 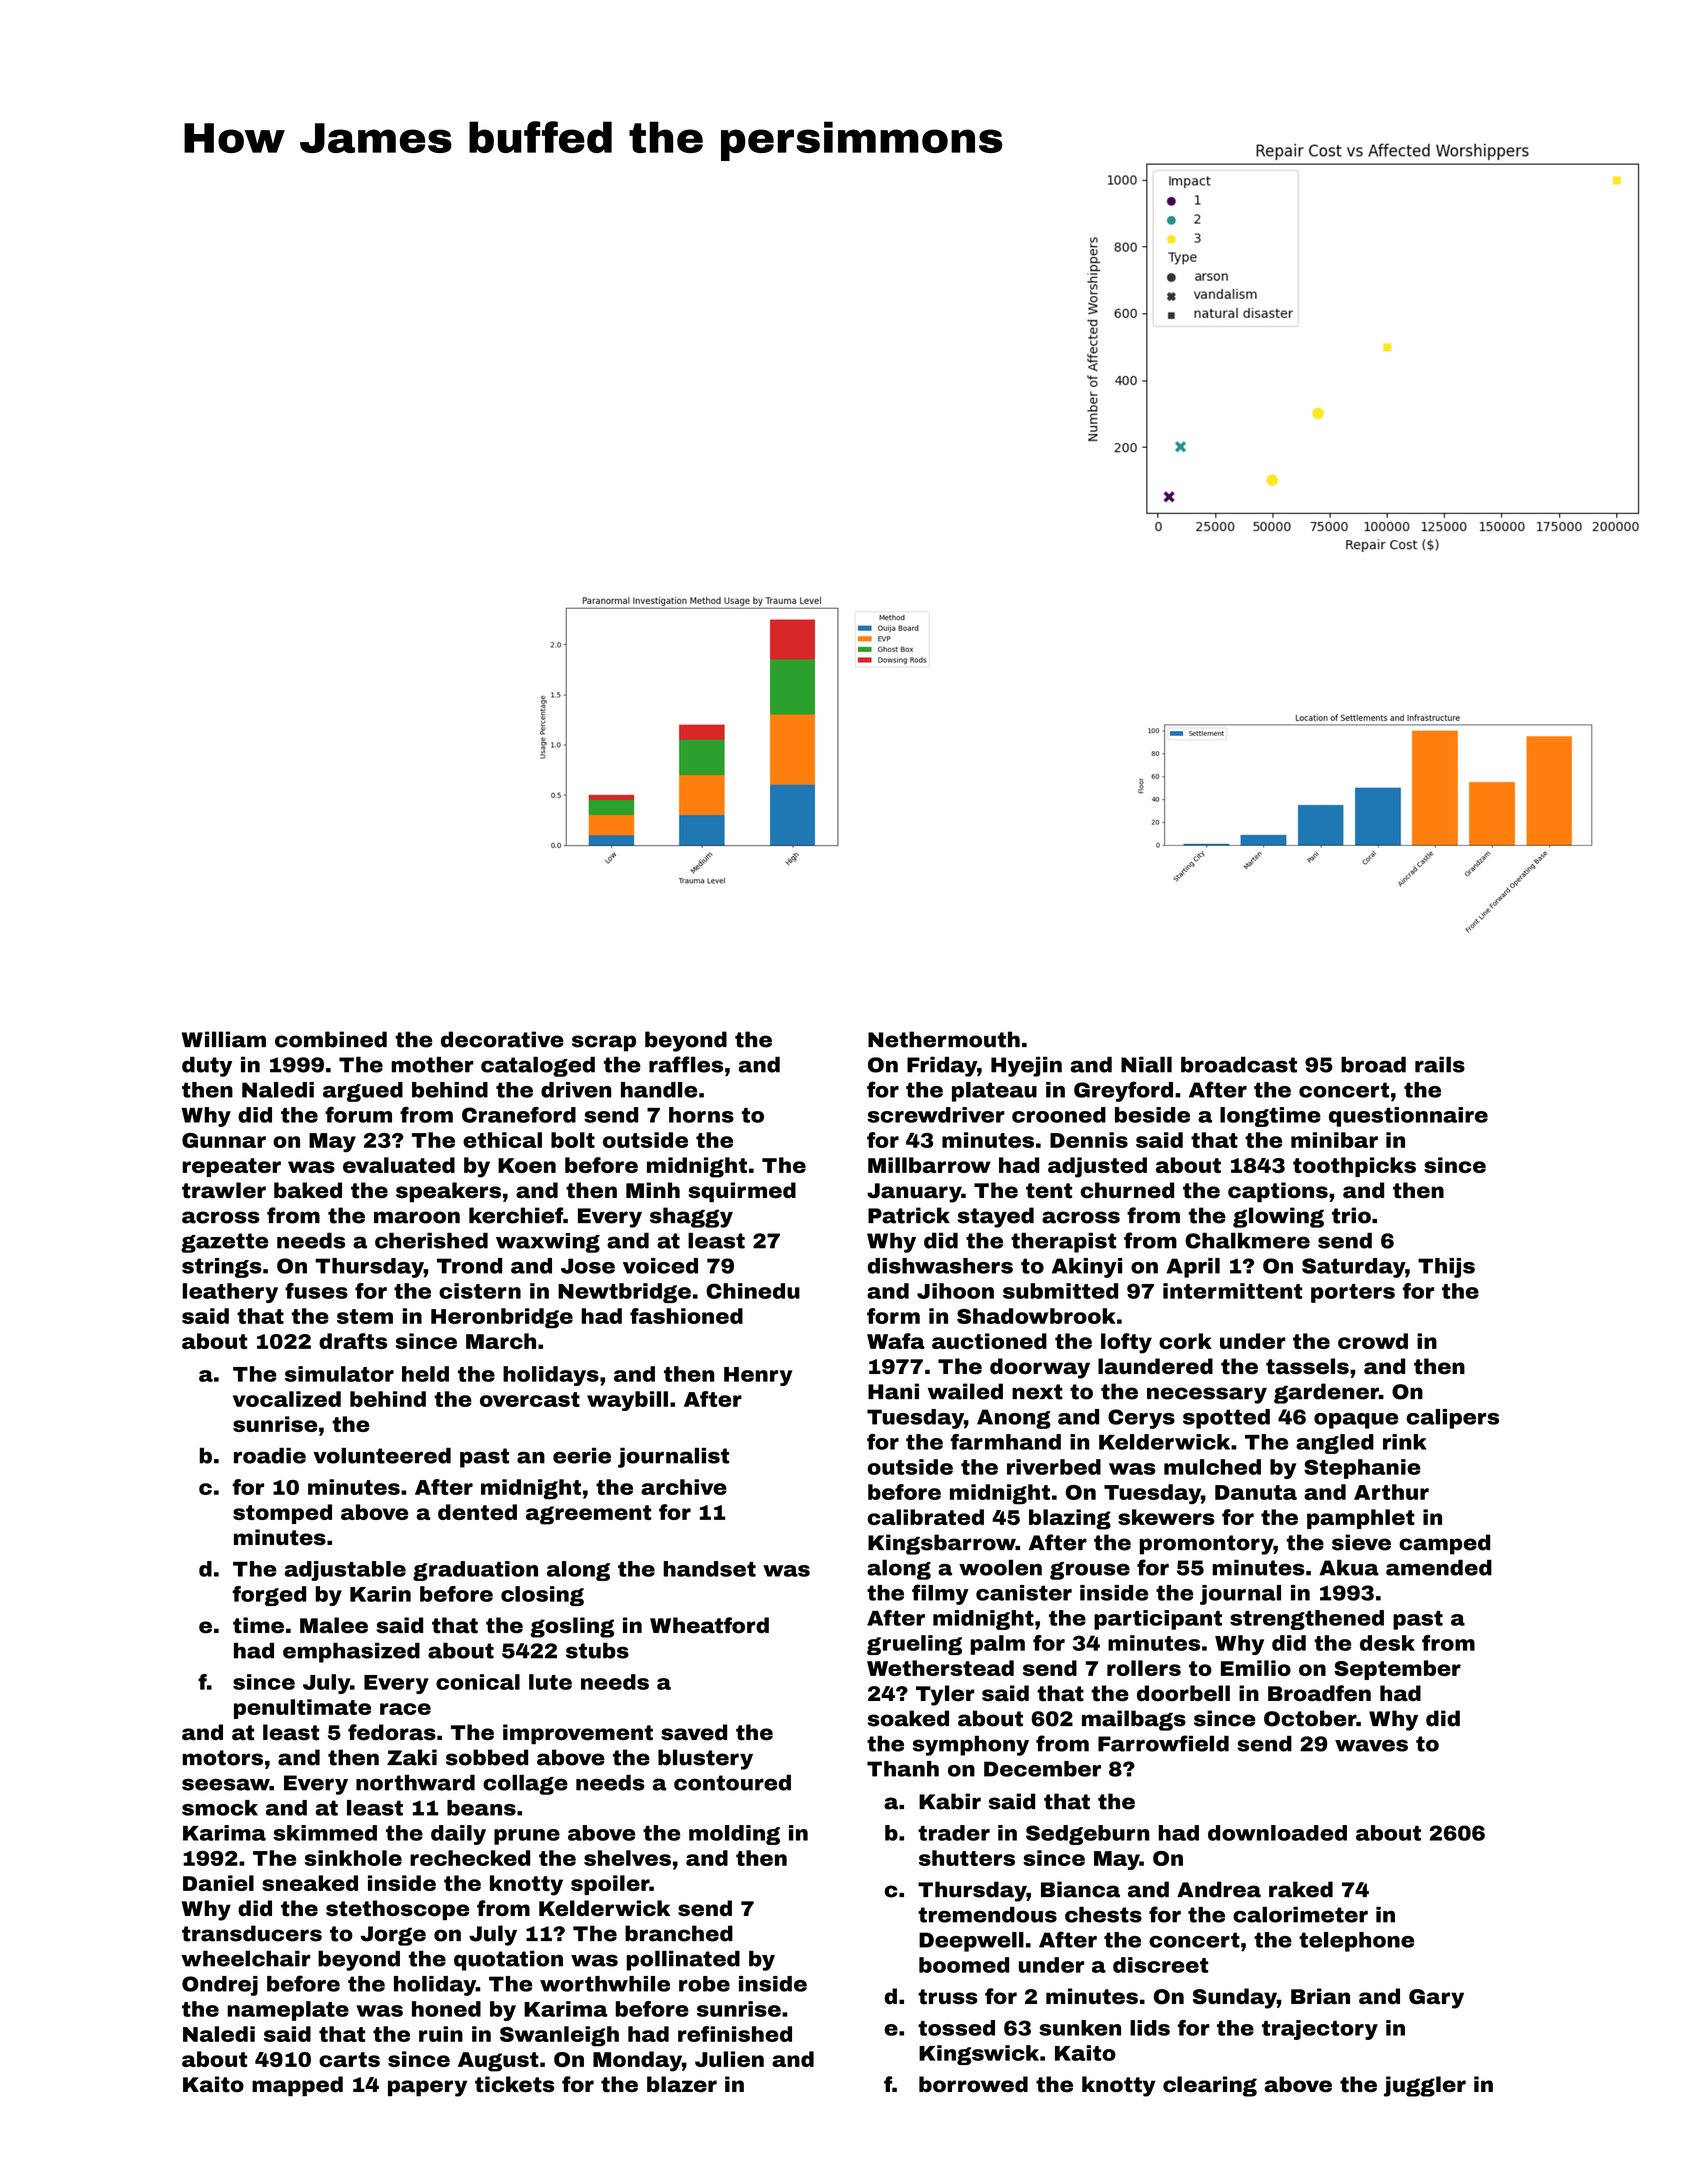 I want to click on mapped, so click(x=297, y=2086).
